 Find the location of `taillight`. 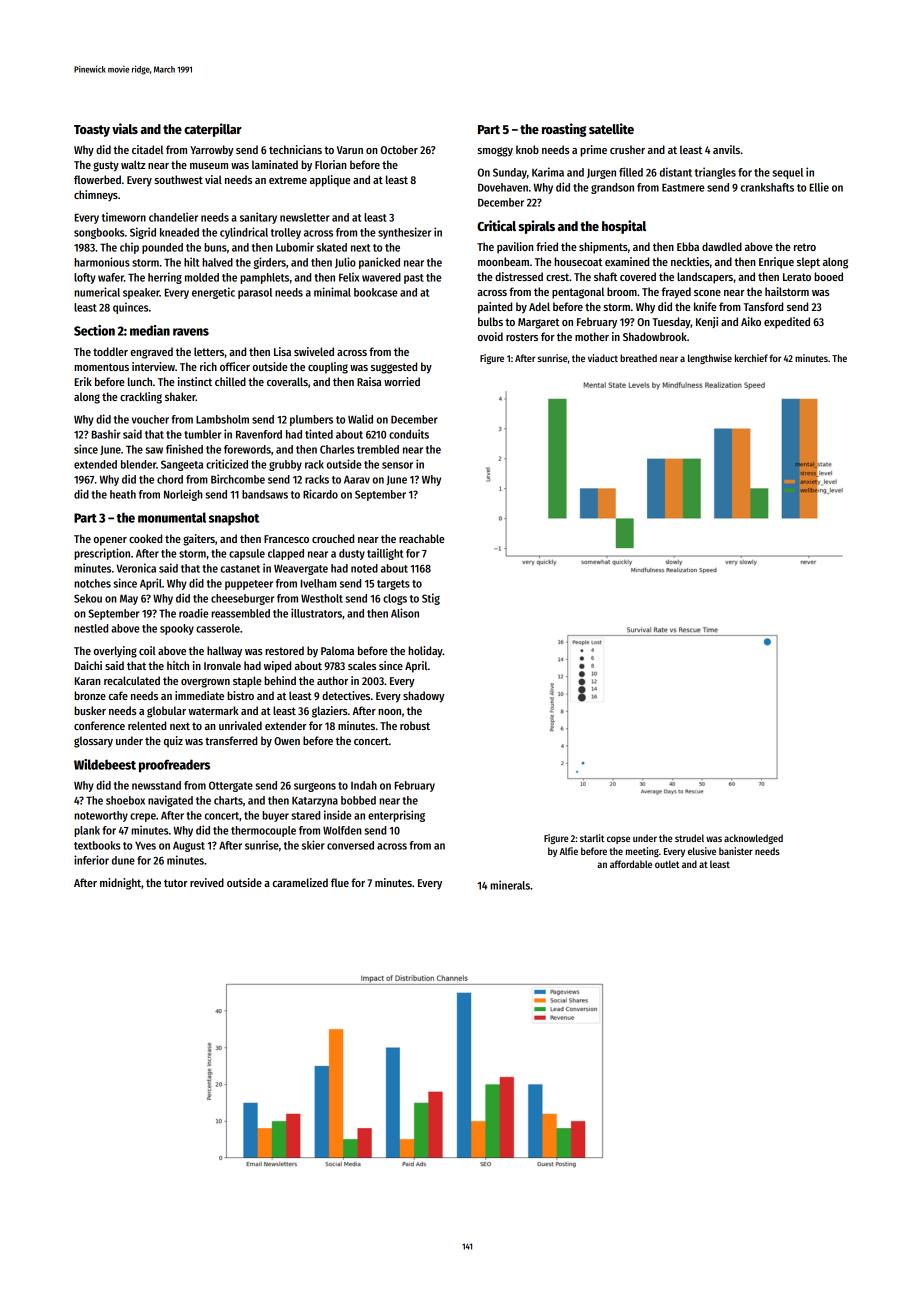

taillight is located at coordinates (385, 554).
